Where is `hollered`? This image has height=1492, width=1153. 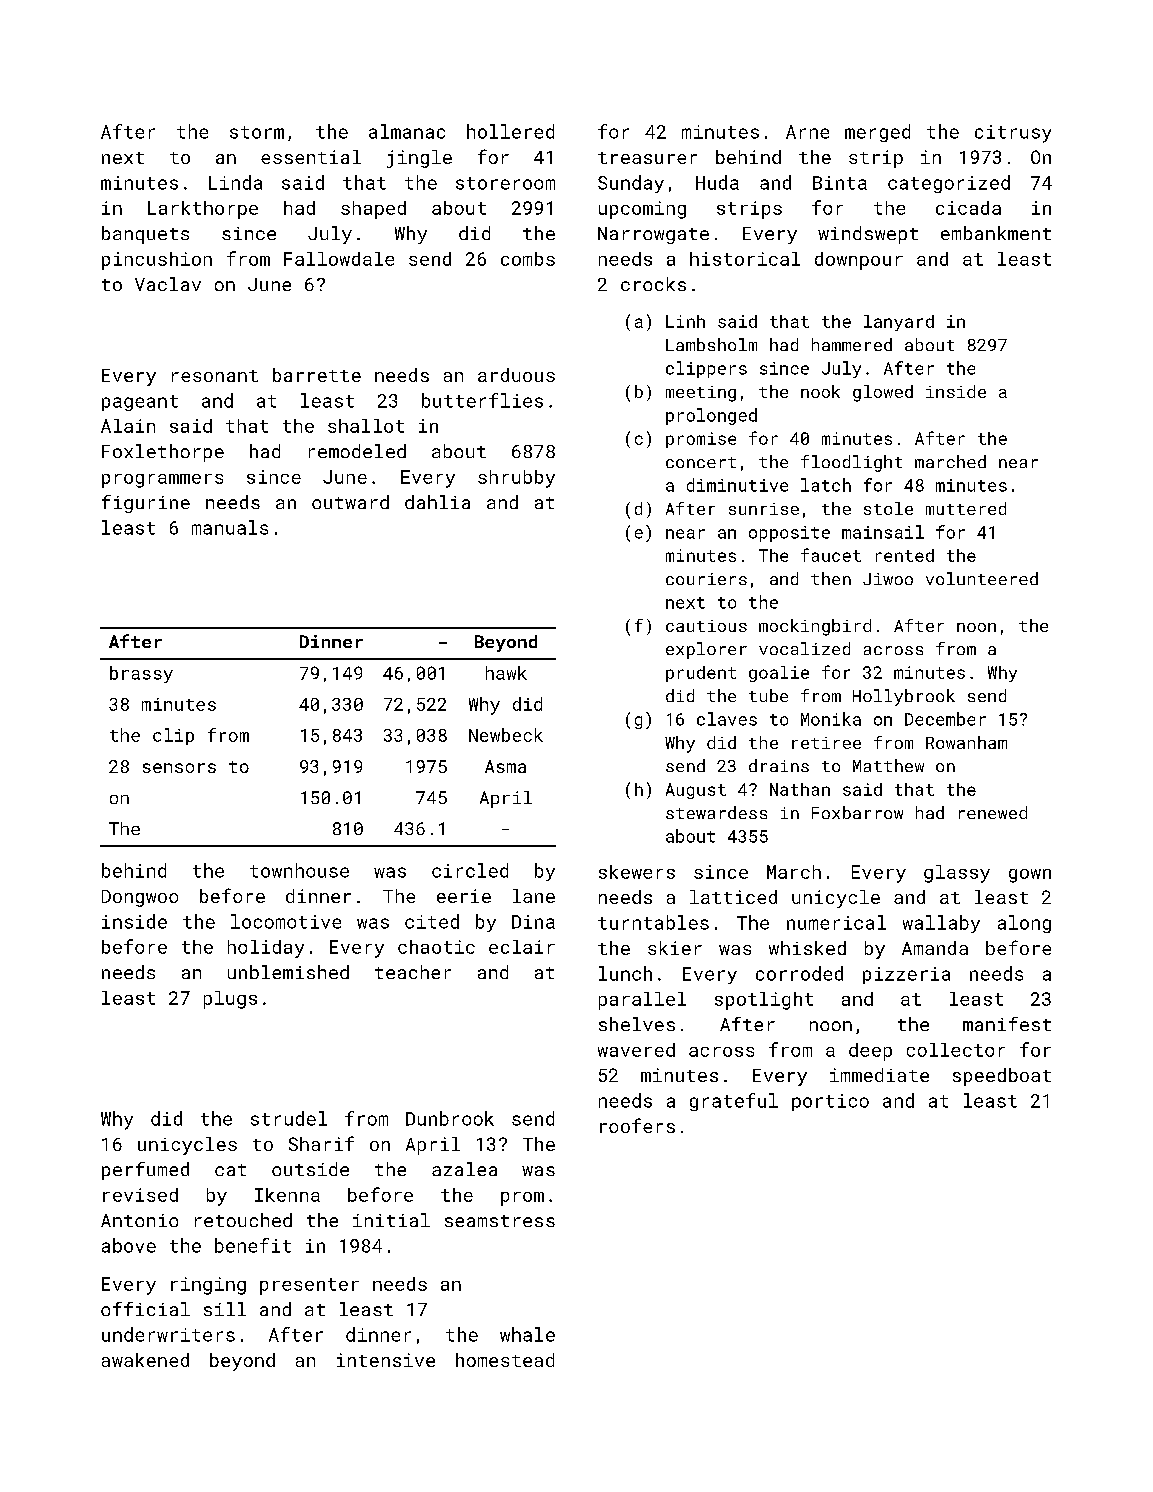 hollered is located at coordinates (510, 131).
